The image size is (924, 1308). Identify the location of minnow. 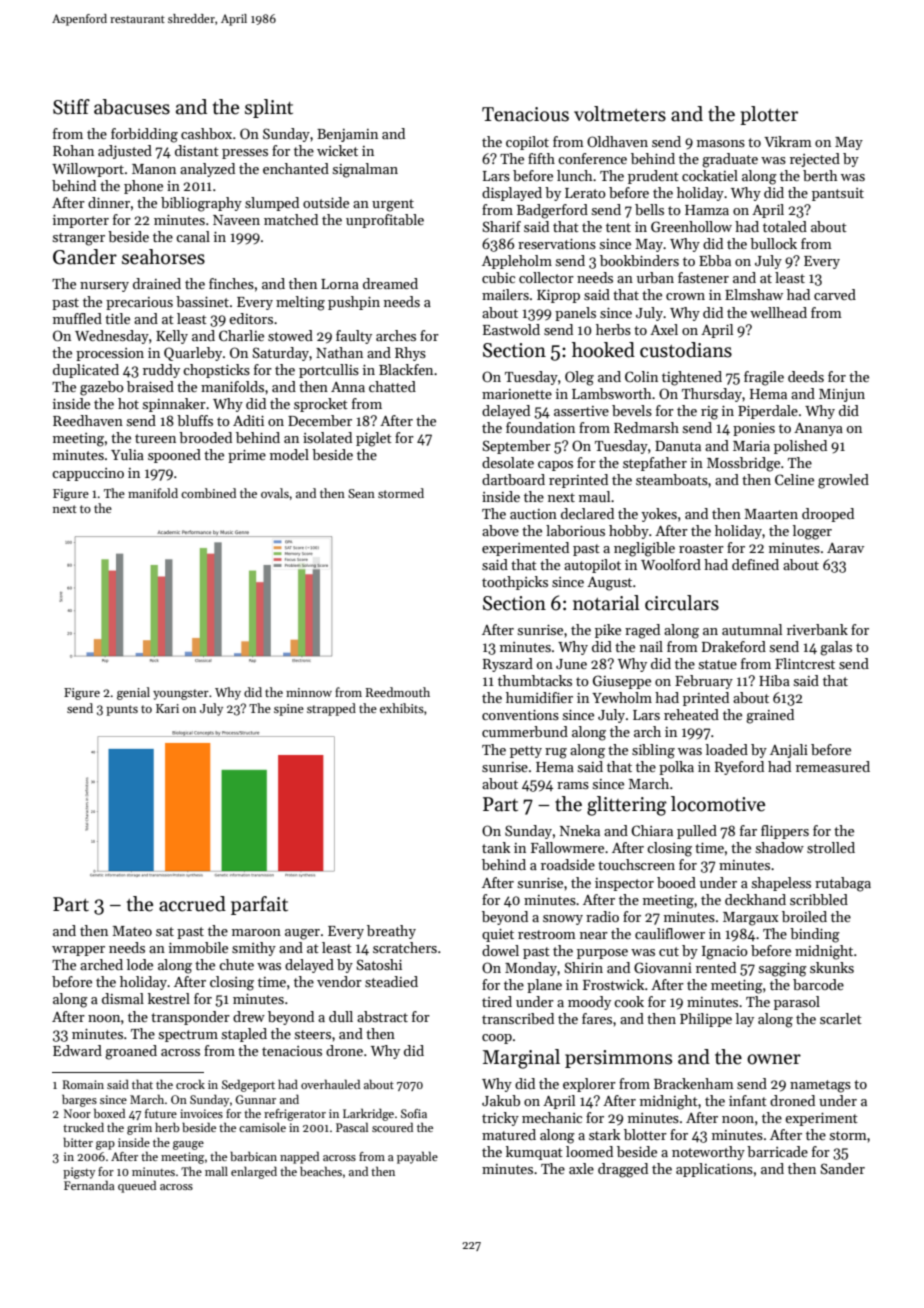
(309, 692).
